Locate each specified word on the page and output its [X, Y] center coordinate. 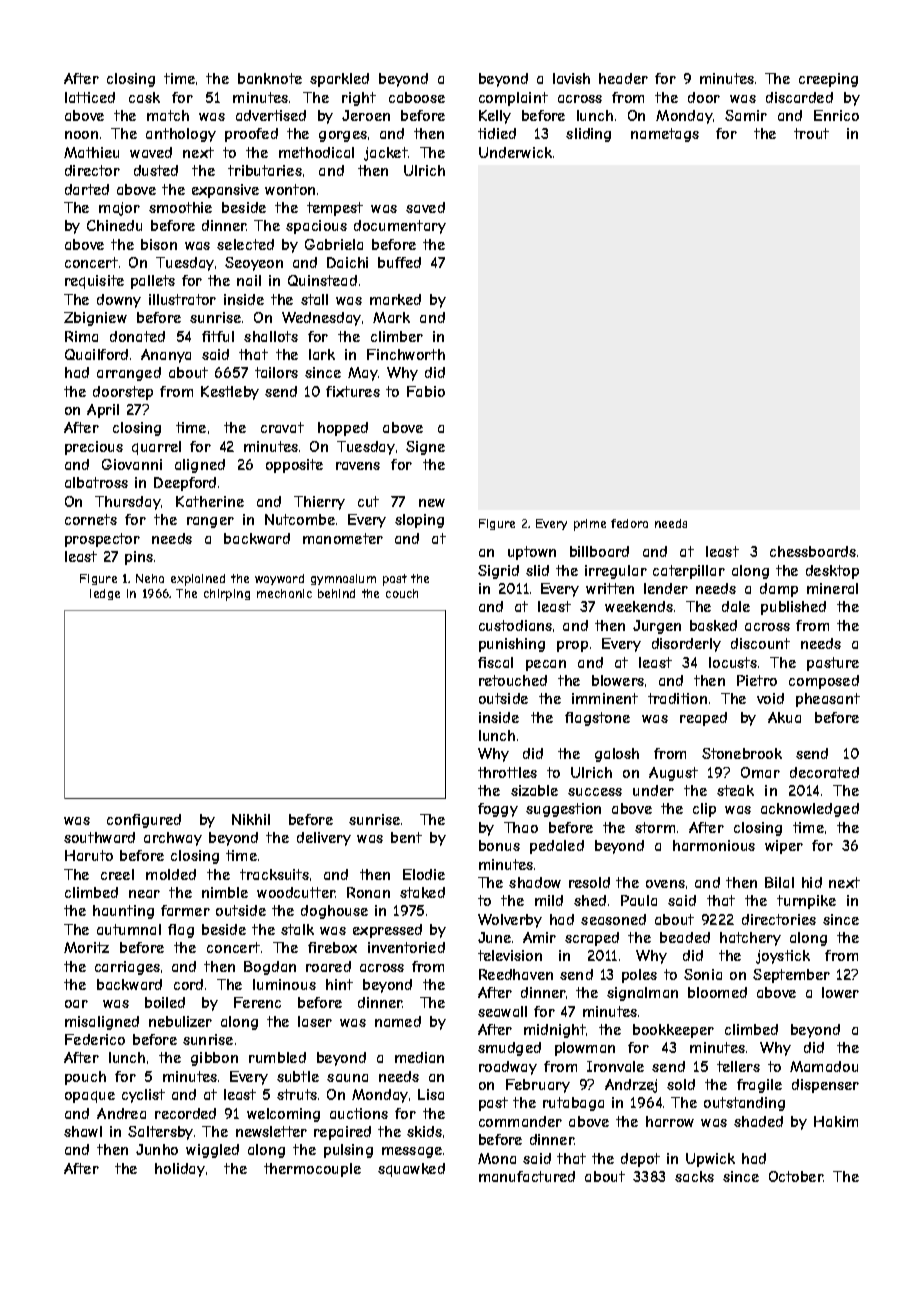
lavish [571, 78]
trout [811, 133]
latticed [90, 97]
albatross [96, 482]
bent [406, 837]
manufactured [527, 1176]
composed [824, 682]
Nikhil [251, 819]
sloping [419, 521]
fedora [629, 523]
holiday [180, 1170]
